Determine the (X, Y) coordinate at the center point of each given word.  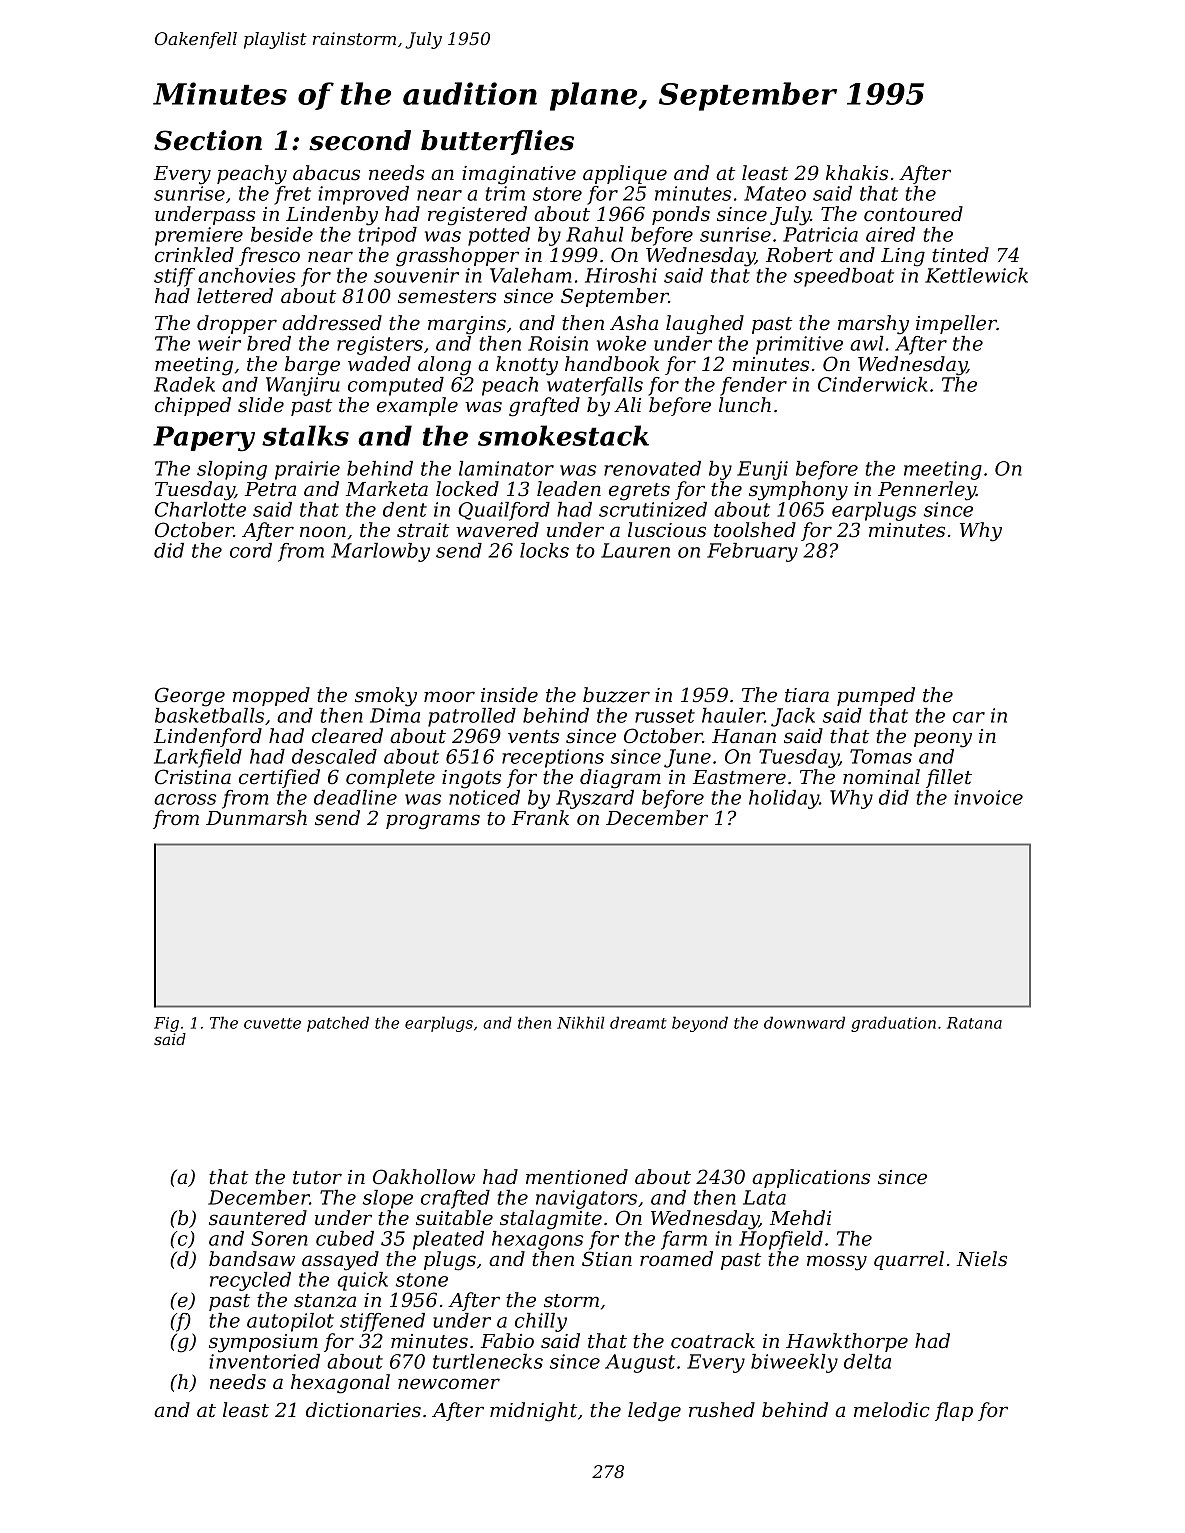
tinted (960, 255)
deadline (355, 797)
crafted (455, 1199)
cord (251, 550)
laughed (705, 325)
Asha (634, 323)
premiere (199, 236)
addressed (332, 323)
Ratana (974, 1023)
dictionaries (363, 1410)
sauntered (258, 1218)
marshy (873, 325)
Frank (540, 817)
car (969, 717)
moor (449, 697)
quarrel (909, 1260)
